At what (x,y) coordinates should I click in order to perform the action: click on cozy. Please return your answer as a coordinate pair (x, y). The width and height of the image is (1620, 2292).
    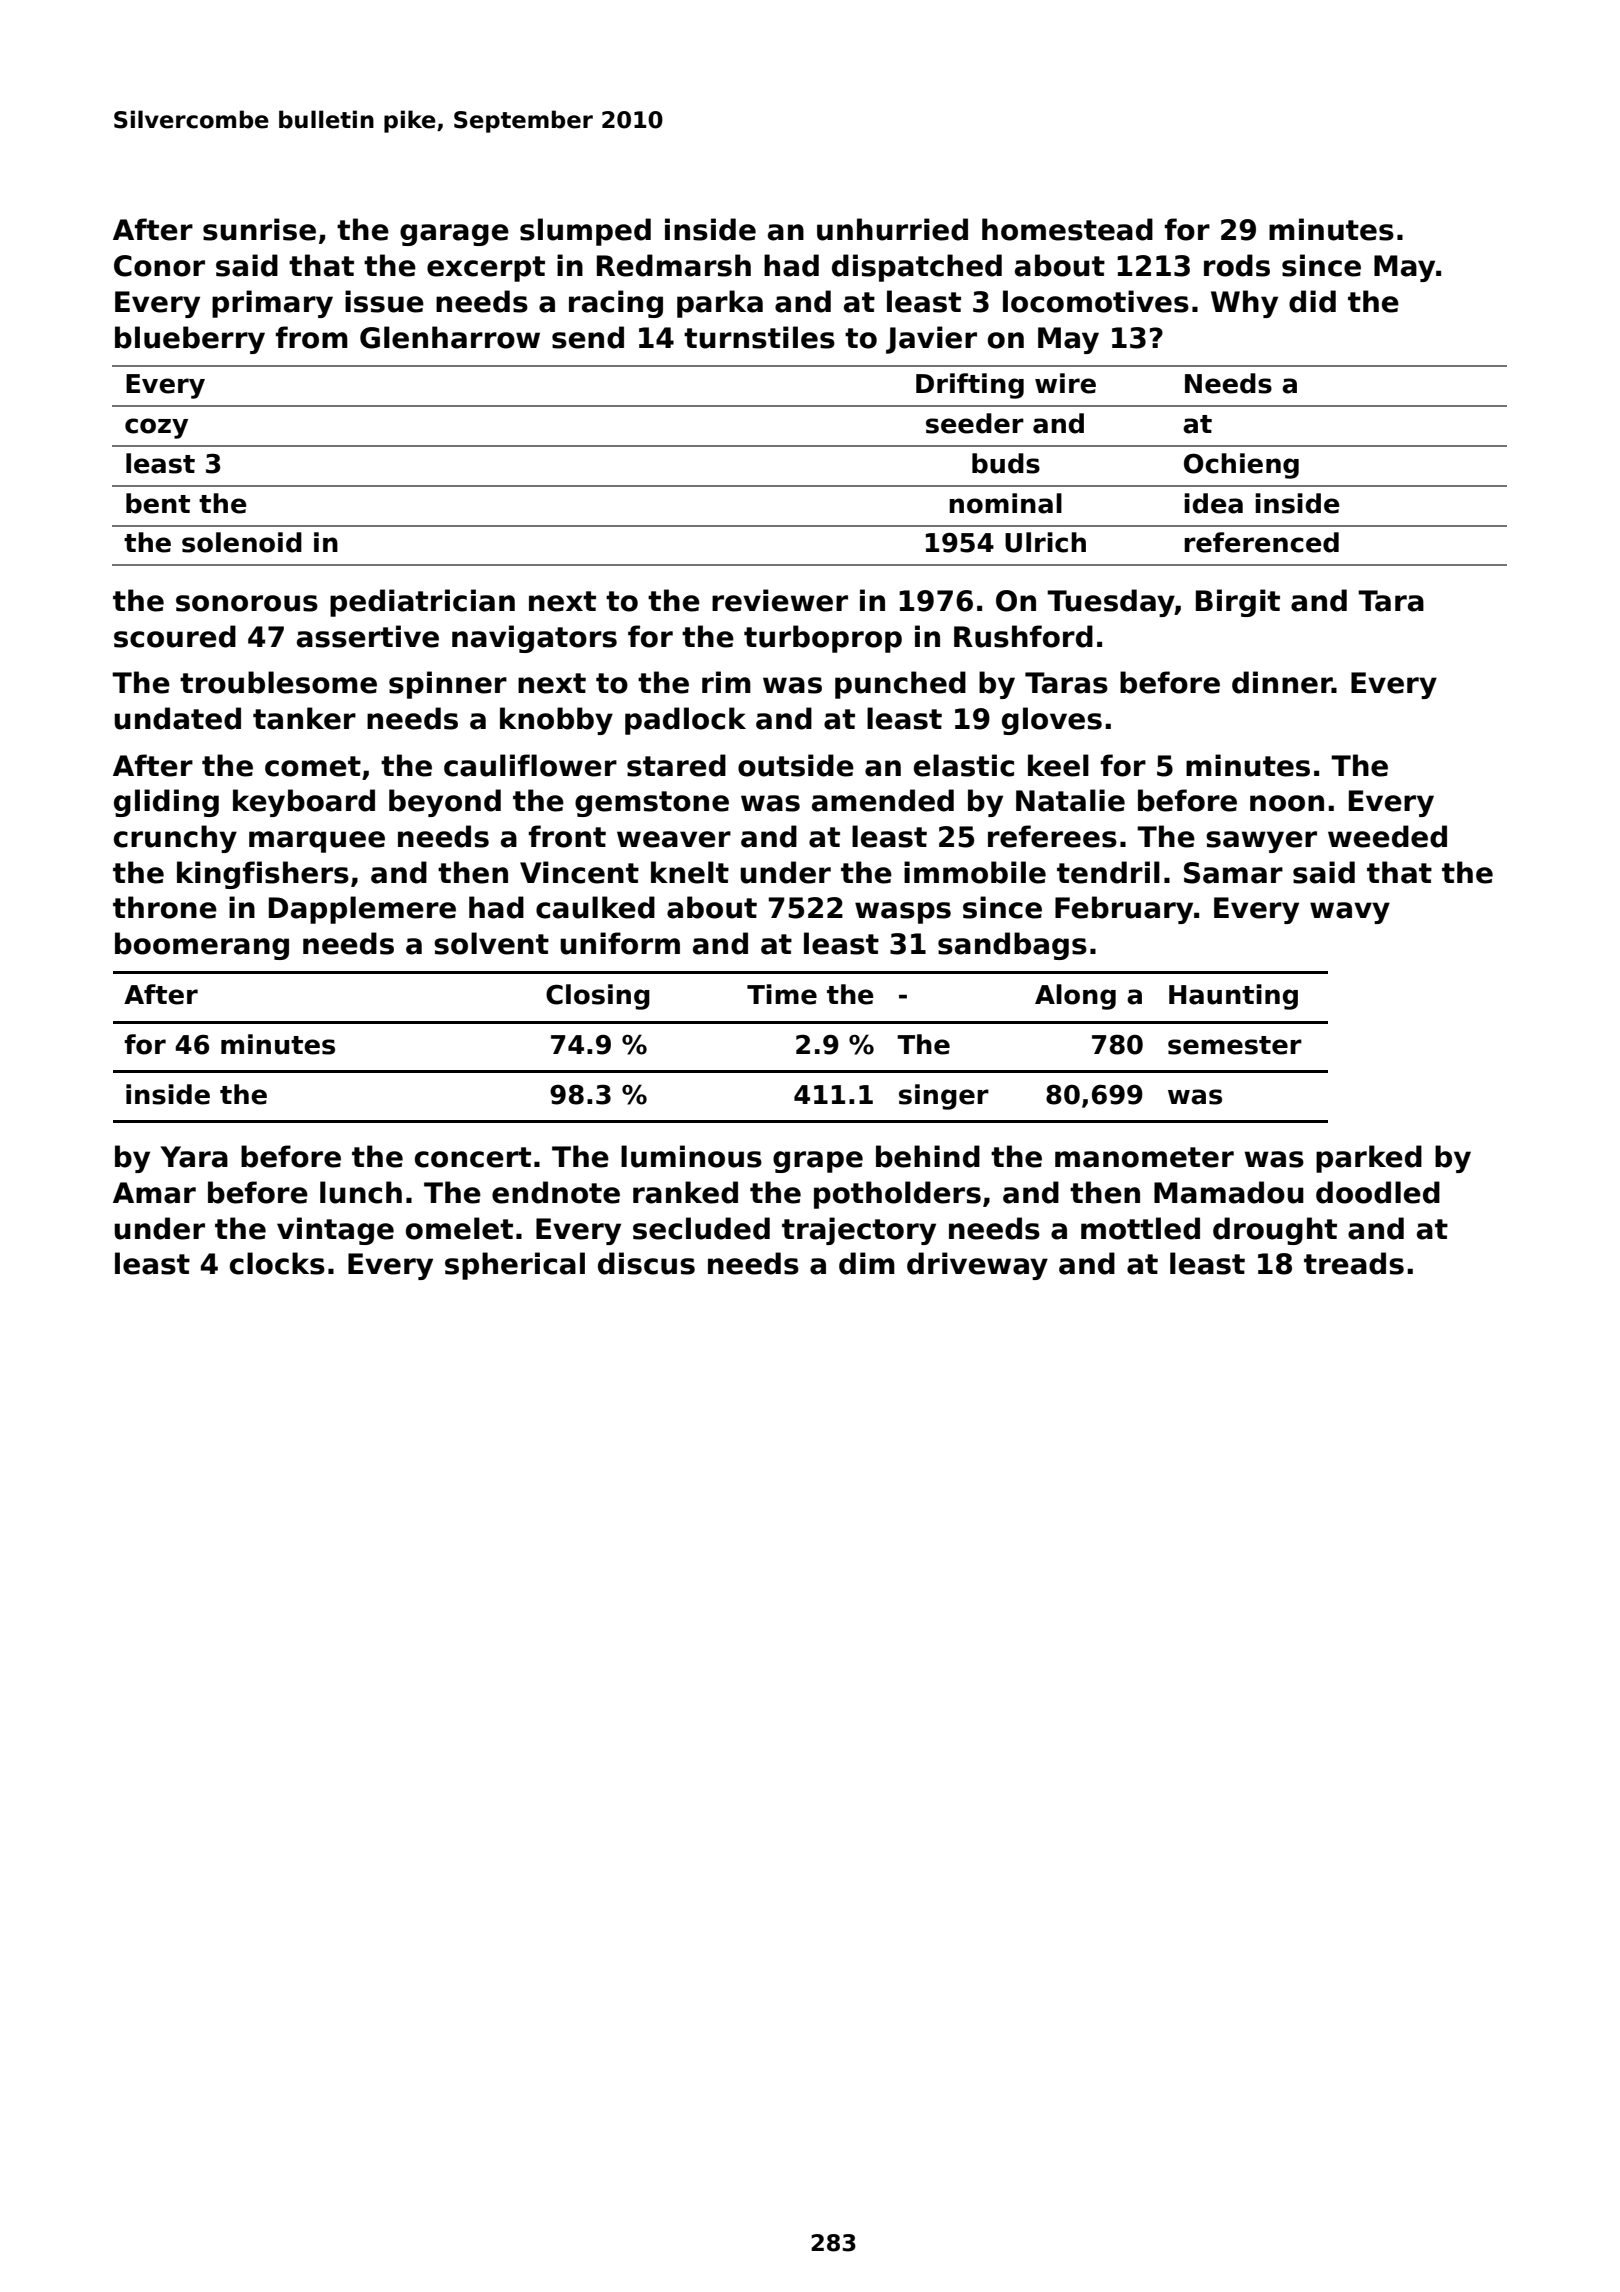
    Looking at the image, I should click on (156, 428).
